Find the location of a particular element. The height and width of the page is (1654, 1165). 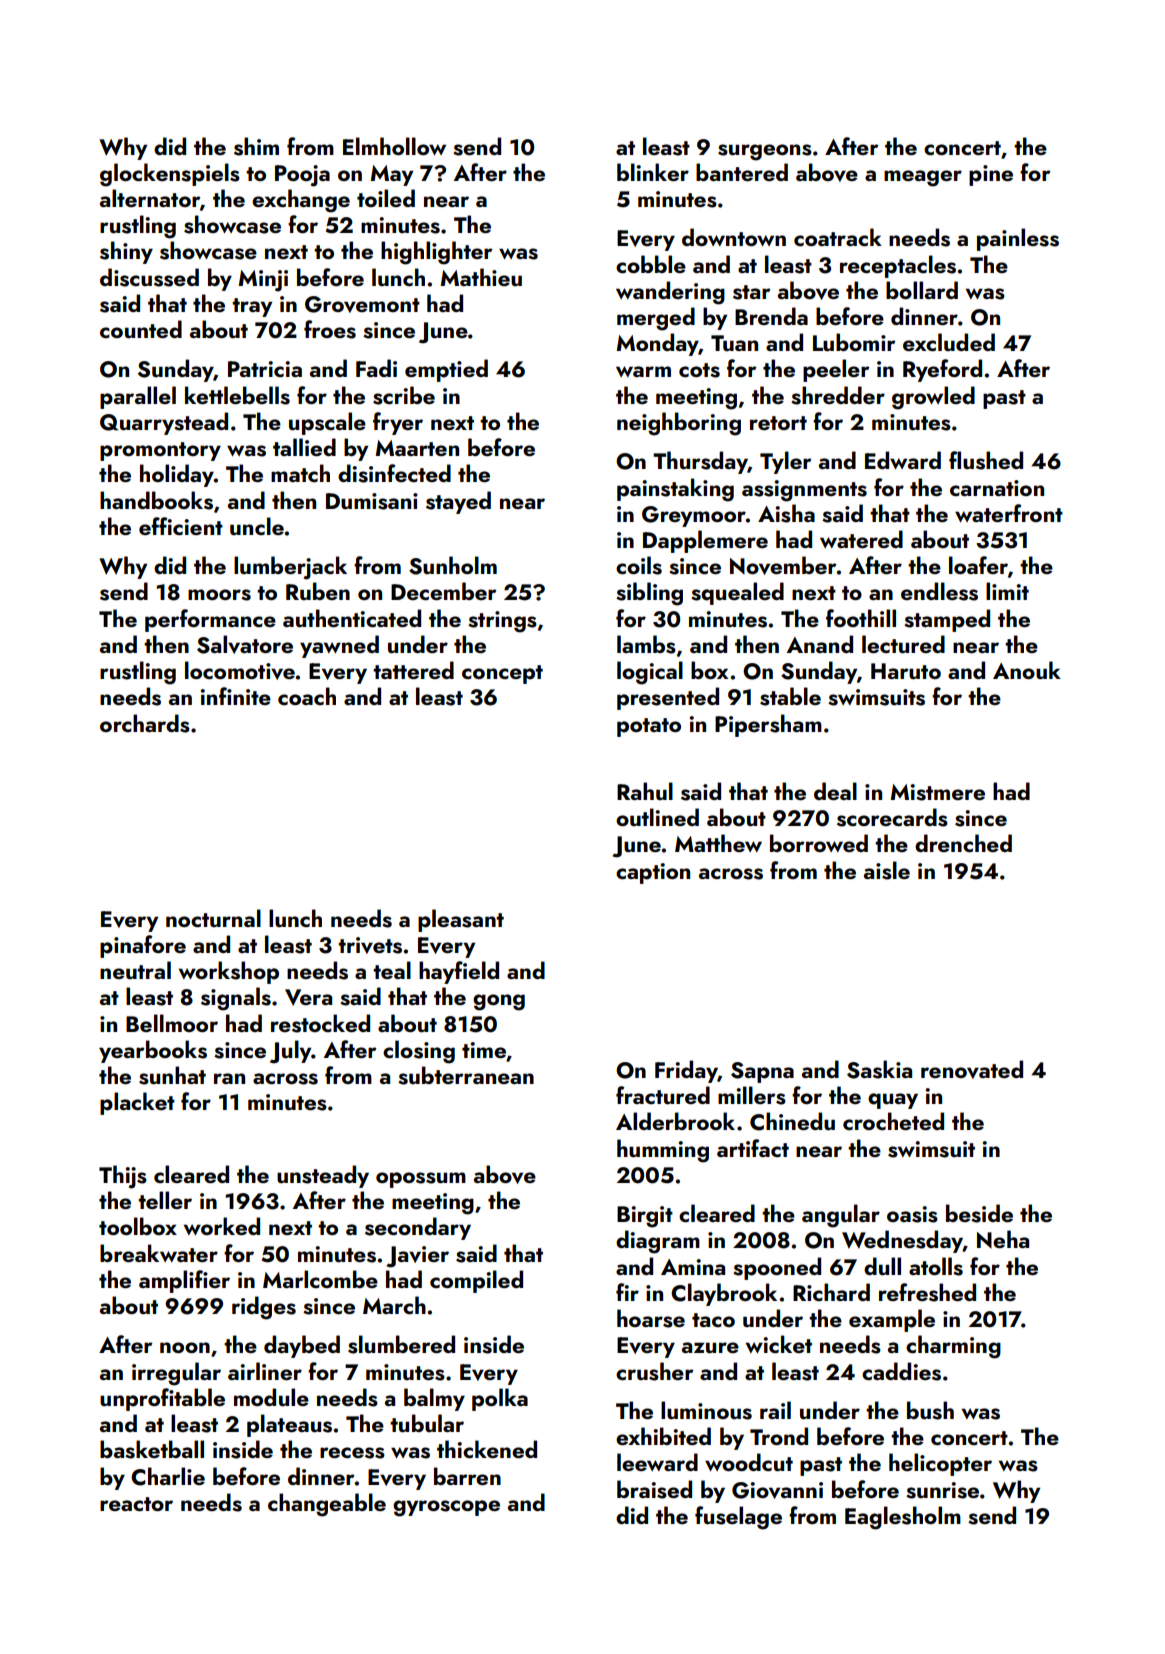

meager is located at coordinates (923, 178).
